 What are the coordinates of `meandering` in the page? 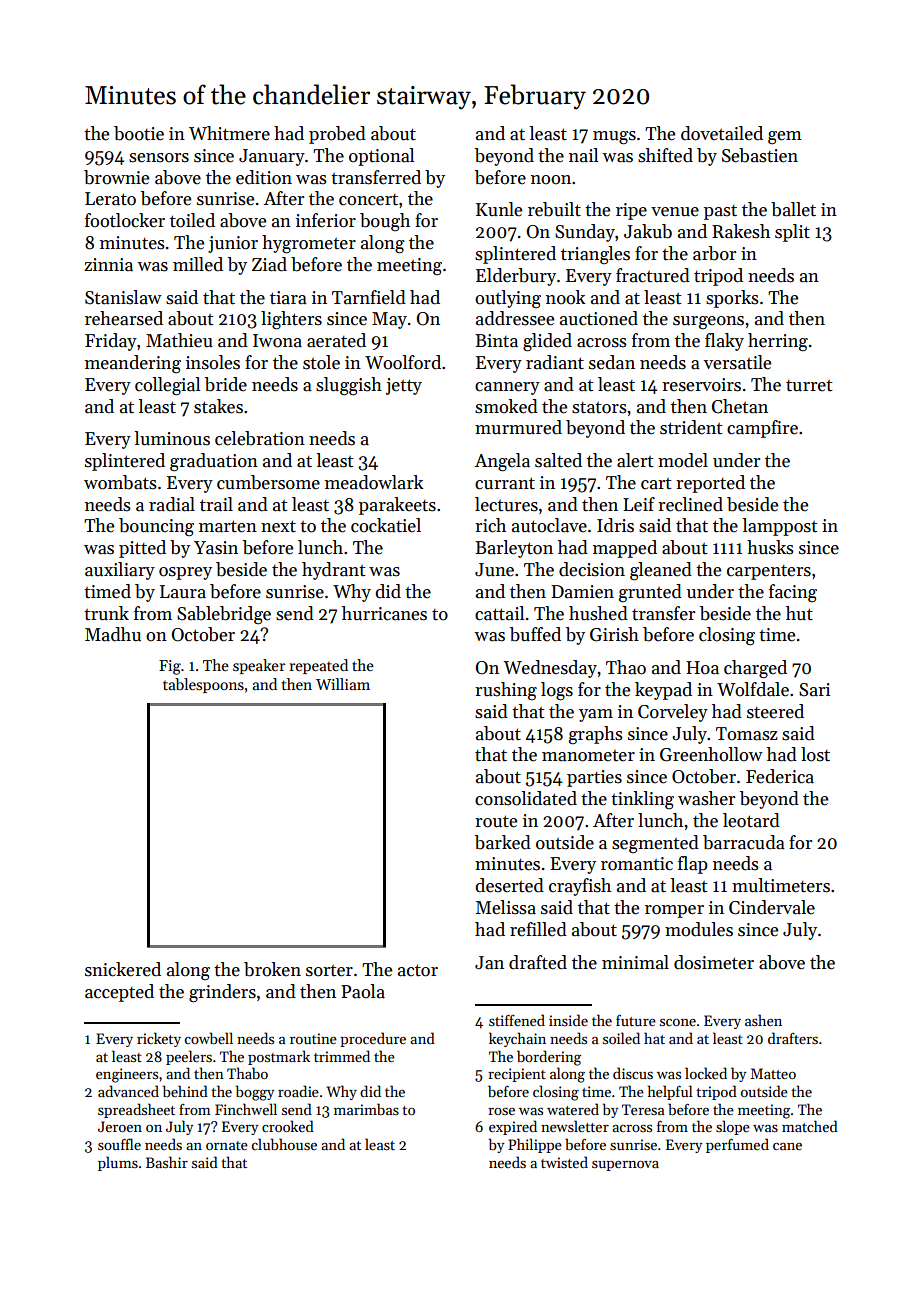 It's located at (133, 364).
